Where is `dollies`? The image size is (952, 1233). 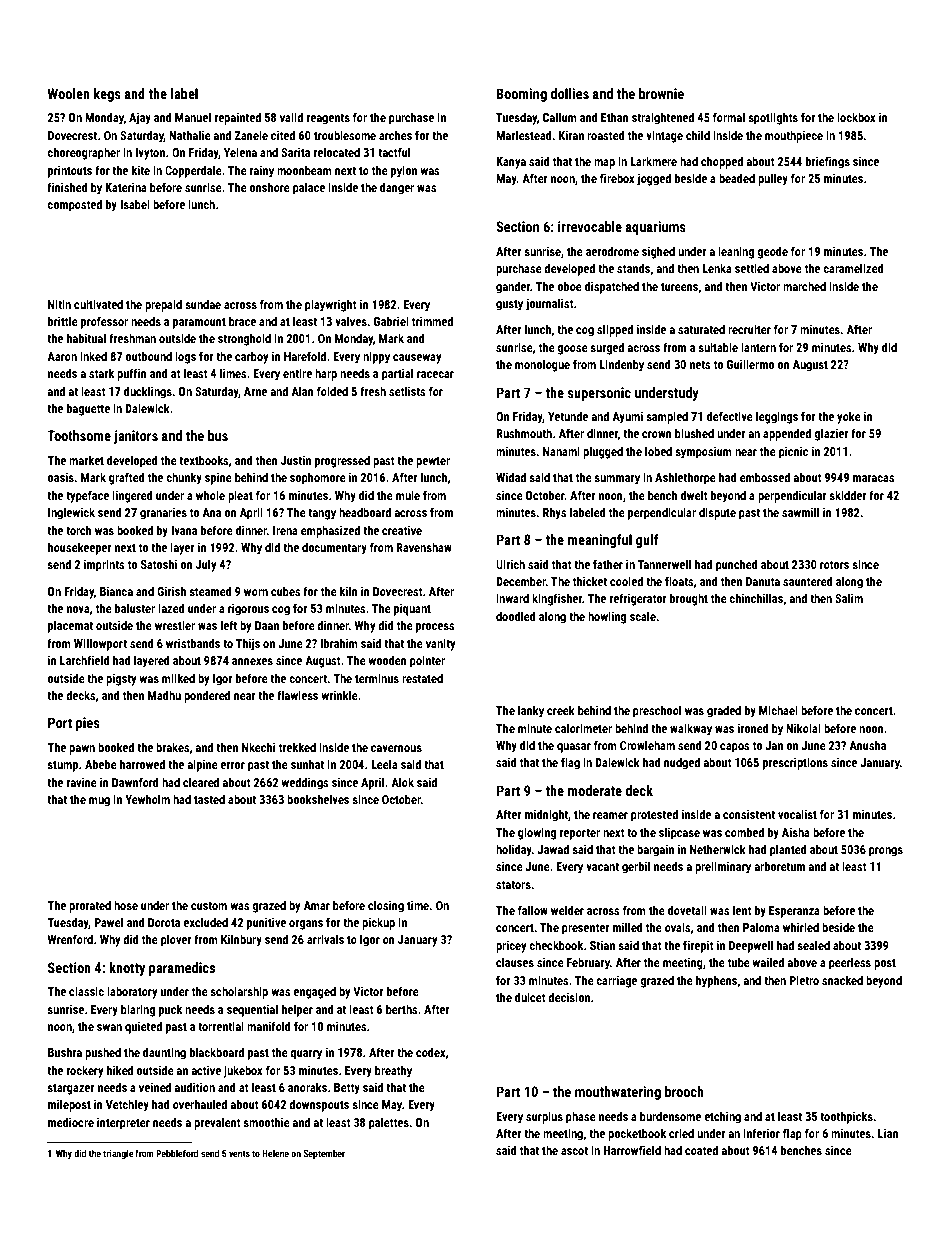
dollies is located at coordinates (569, 93).
